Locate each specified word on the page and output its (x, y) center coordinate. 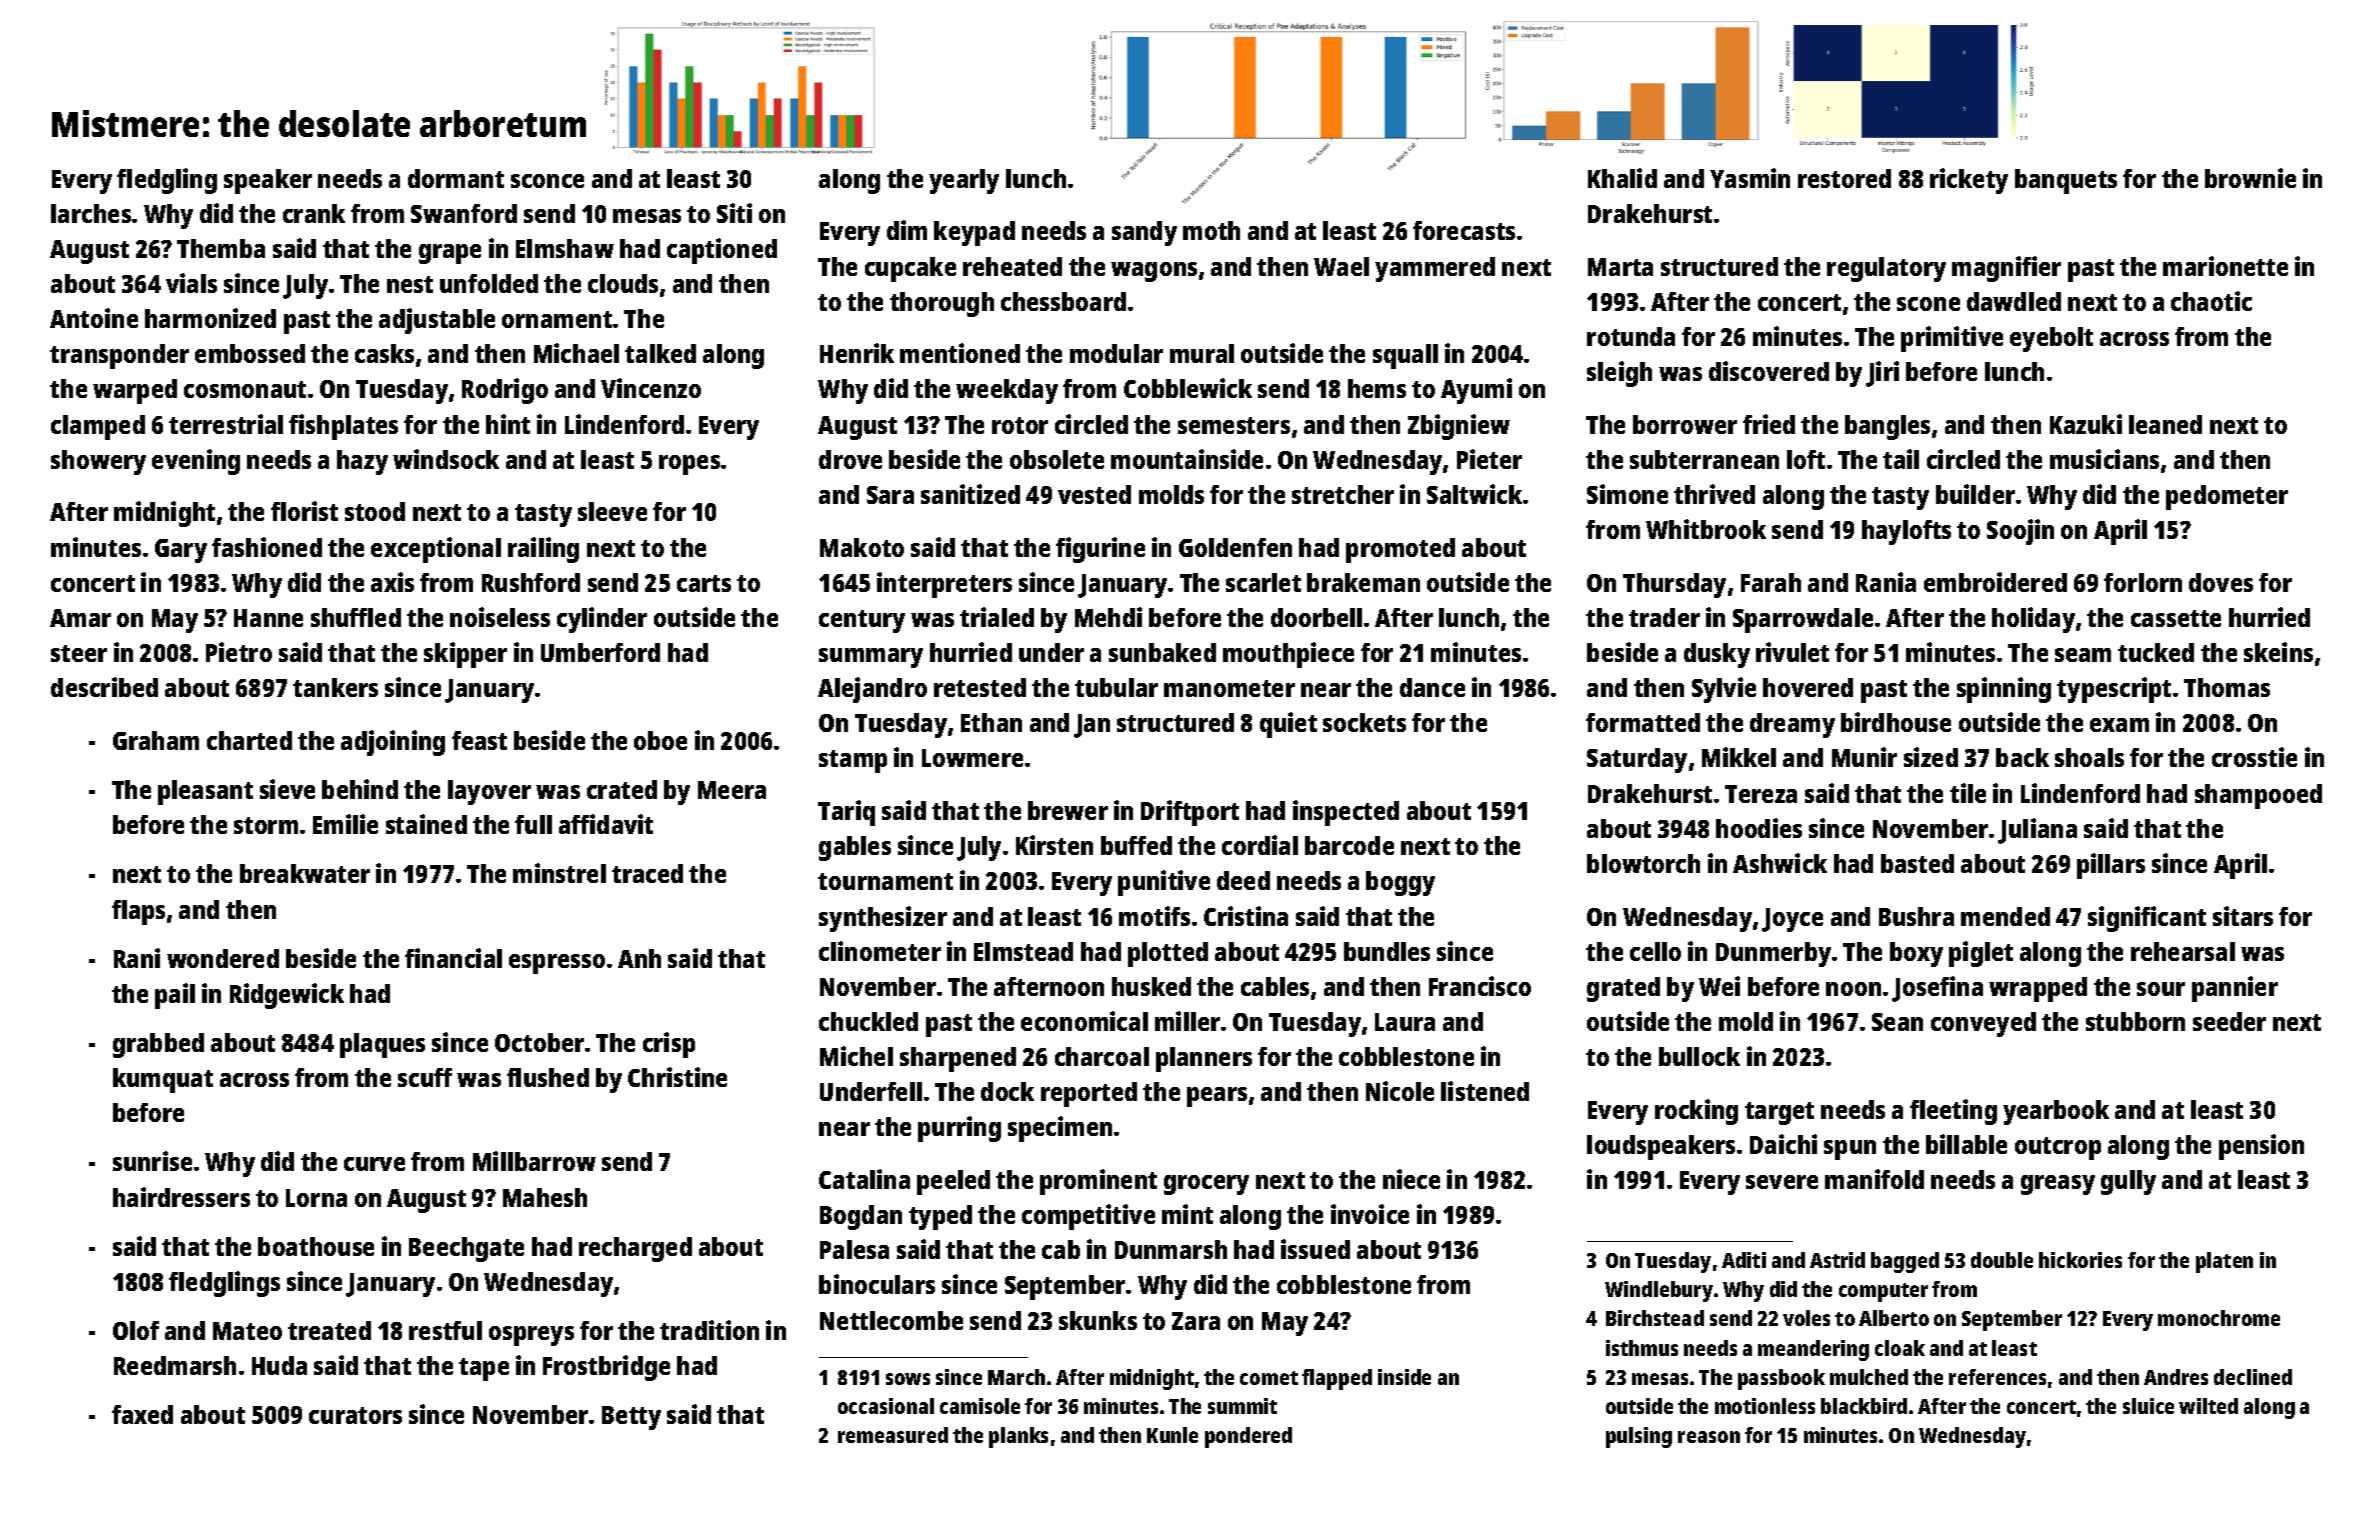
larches (91, 213)
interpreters (944, 585)
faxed (142, 1414)
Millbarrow (534, 1161)
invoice (1370, 1214)
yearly (964, 181)
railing (543, 550)
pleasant (205, 792)
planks (1018, 1437)
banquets (2066, 181)
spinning (2004, 690)
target (1779, 1113)
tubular (1116, 687)
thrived (1714, 494)
